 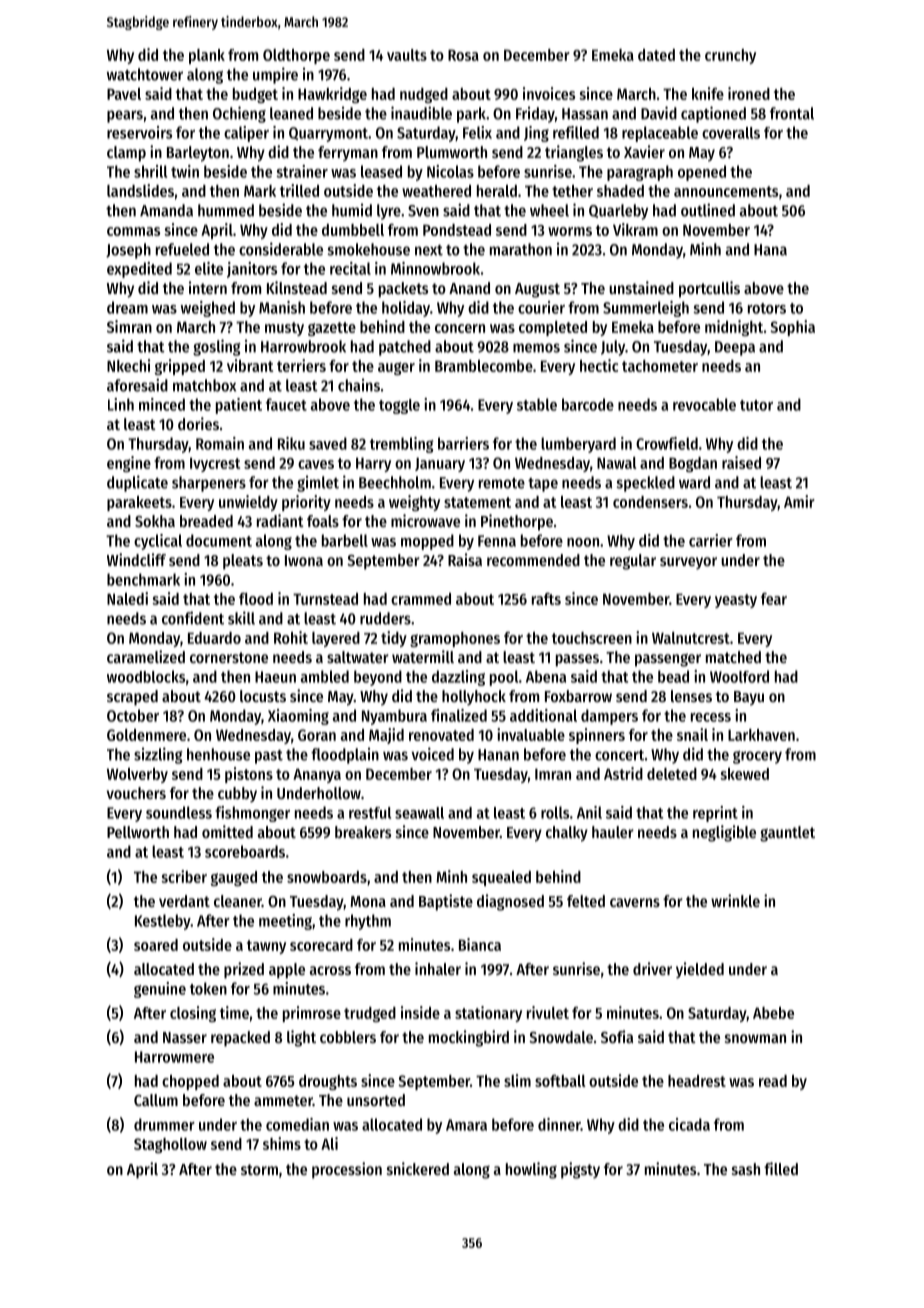 What do you see at coordinates (170, 1145) in the document?
I see `Staghollow` at bounding box center [170, 1145].
